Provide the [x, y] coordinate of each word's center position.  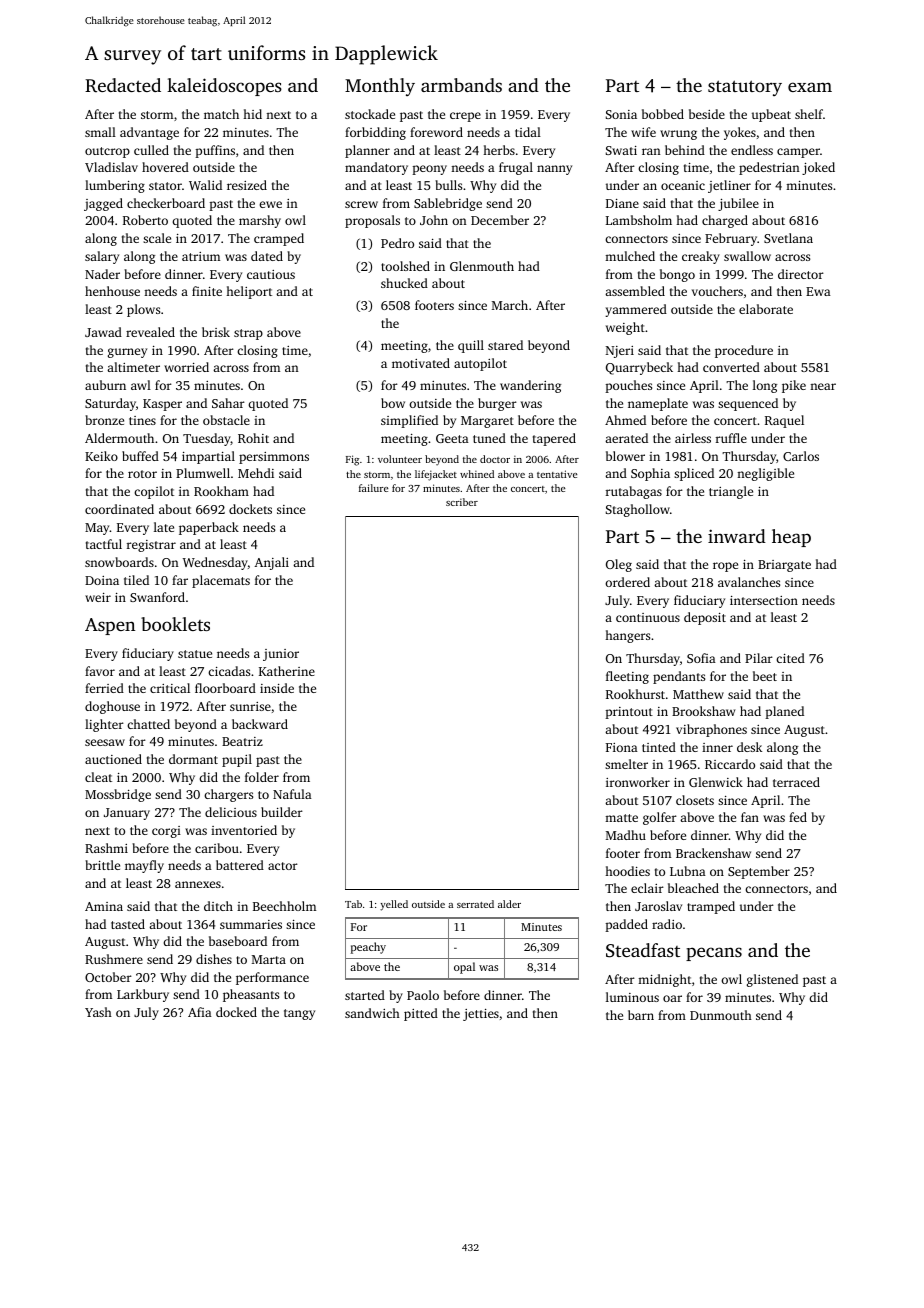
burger [497, 404]
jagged [103, 204]
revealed [150, 332]
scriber [462, 502]
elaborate [766, 309]
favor [100, 671]
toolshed [405, 266]
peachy [368, 948]
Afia [200, 1012]
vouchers [717, 291]
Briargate [784, 566]
